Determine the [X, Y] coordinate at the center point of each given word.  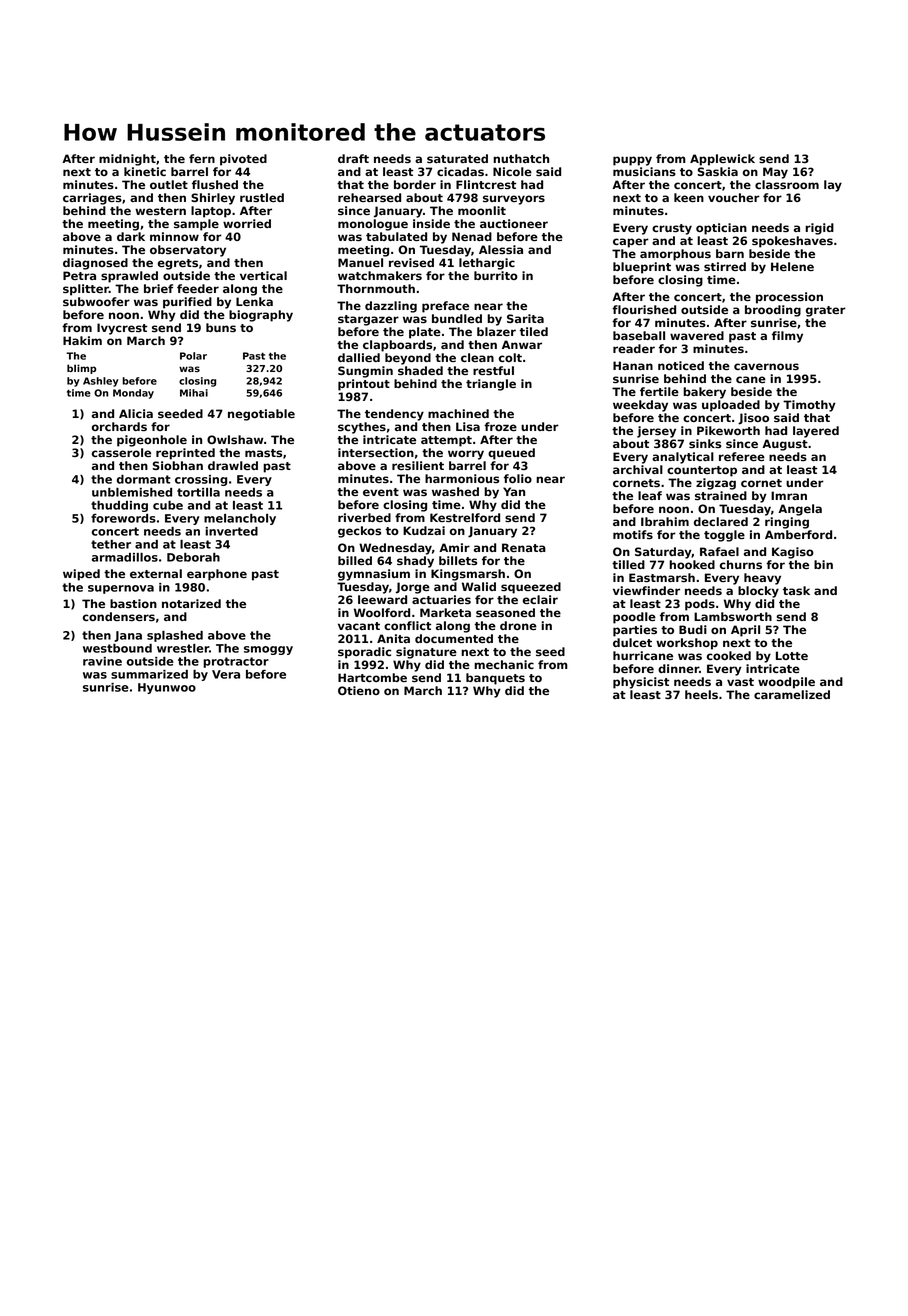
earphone [217, 575]
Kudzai [424, 530]
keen [689, 197]
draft [353, 158]
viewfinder [646, 590]
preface [445, 307]
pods [700, 605]
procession [789, 298]
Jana [128, 636]
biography [261, 316]
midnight [127, 160]
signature [426, 653]
